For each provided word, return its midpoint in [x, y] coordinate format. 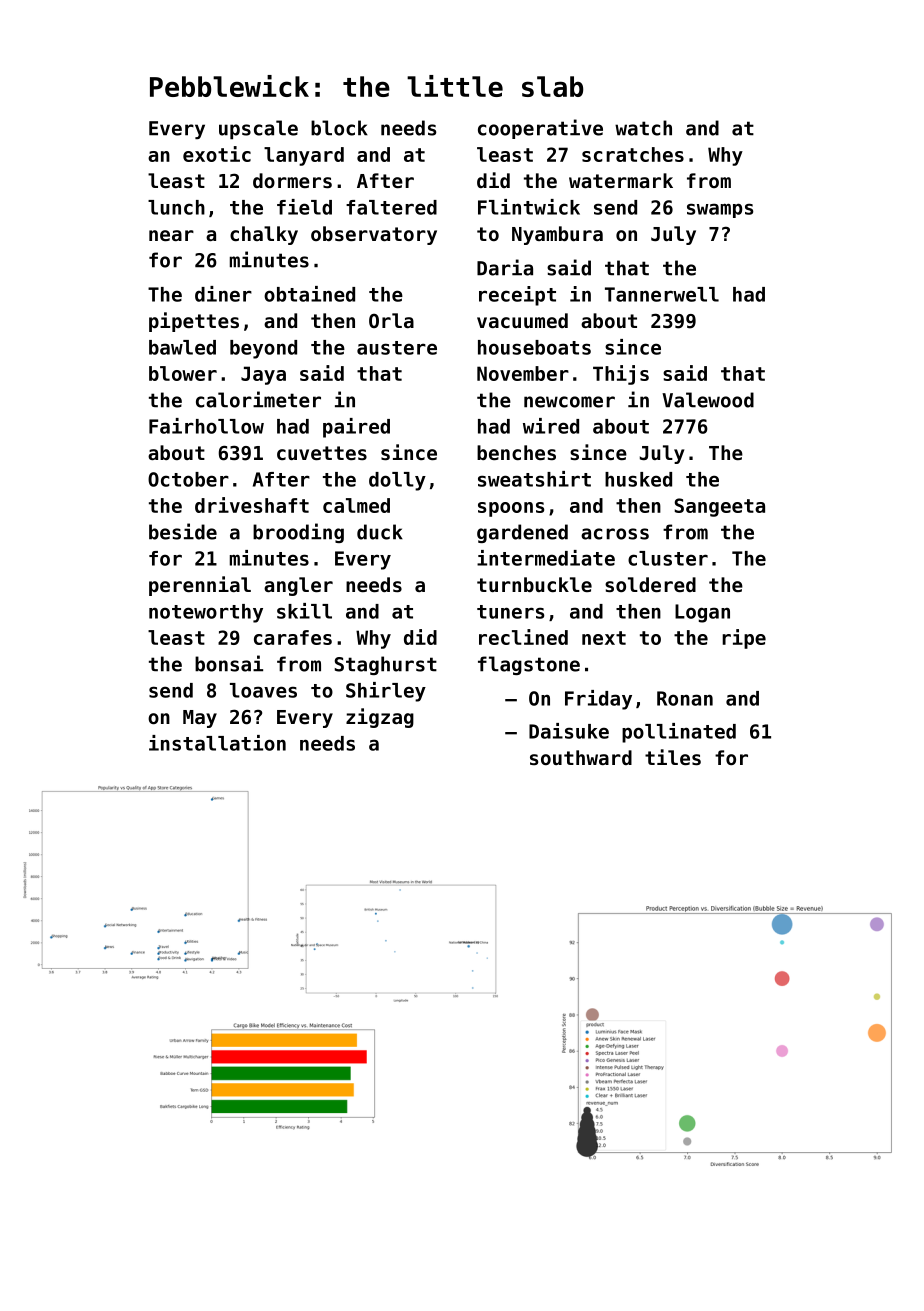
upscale [258, 130]
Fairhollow [206, 426]
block [339, 128]
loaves [263, 690]
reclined [523, 637]
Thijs [621, 375]
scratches [633, 154]
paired [356, 428]
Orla [391, 320]
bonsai [229, 663]
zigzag [380, 718]
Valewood [708, 400]
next [604, 638]
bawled [182, 347]
